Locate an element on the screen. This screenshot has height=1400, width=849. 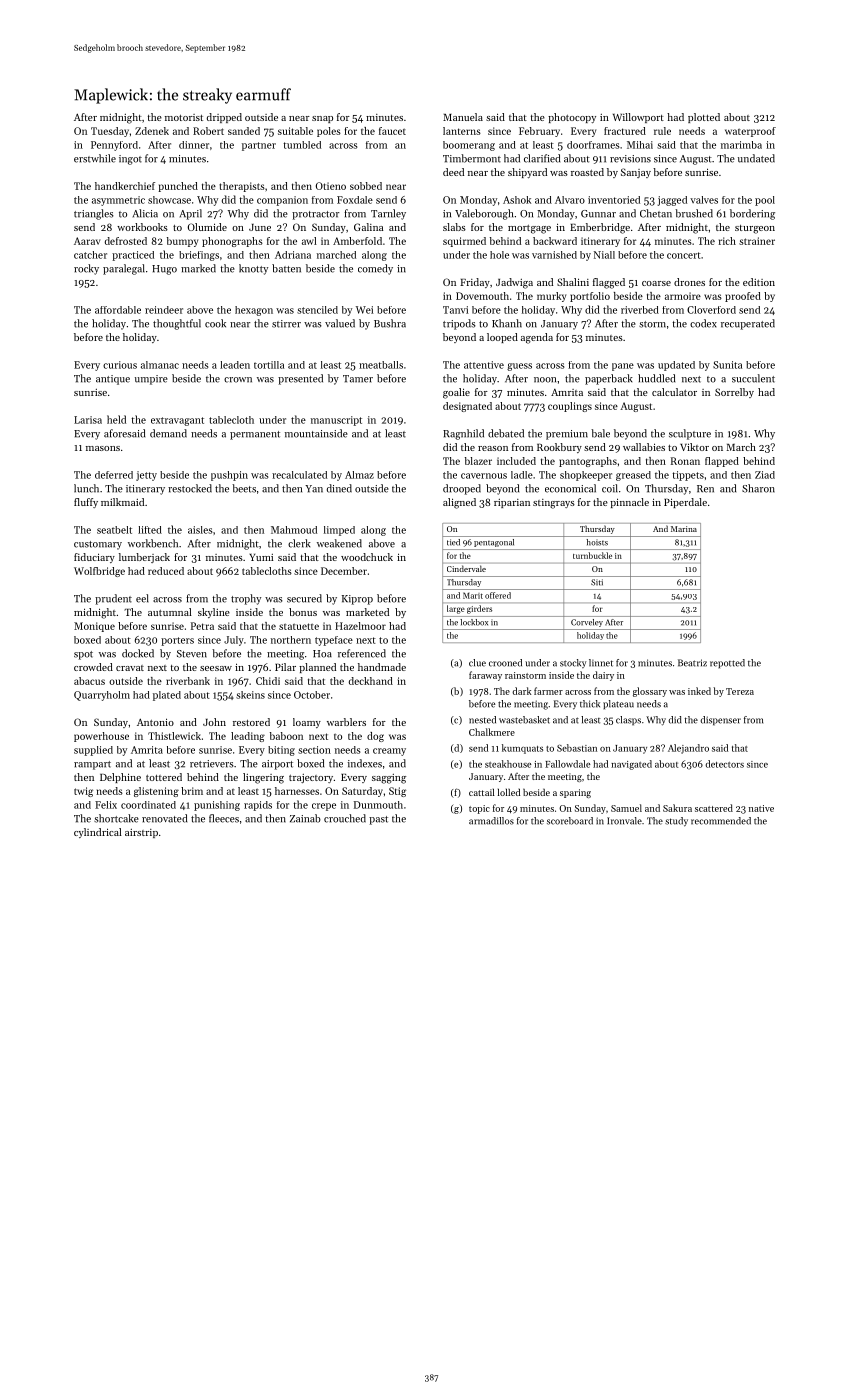
Manuela is located at coordinates (463, 117).
